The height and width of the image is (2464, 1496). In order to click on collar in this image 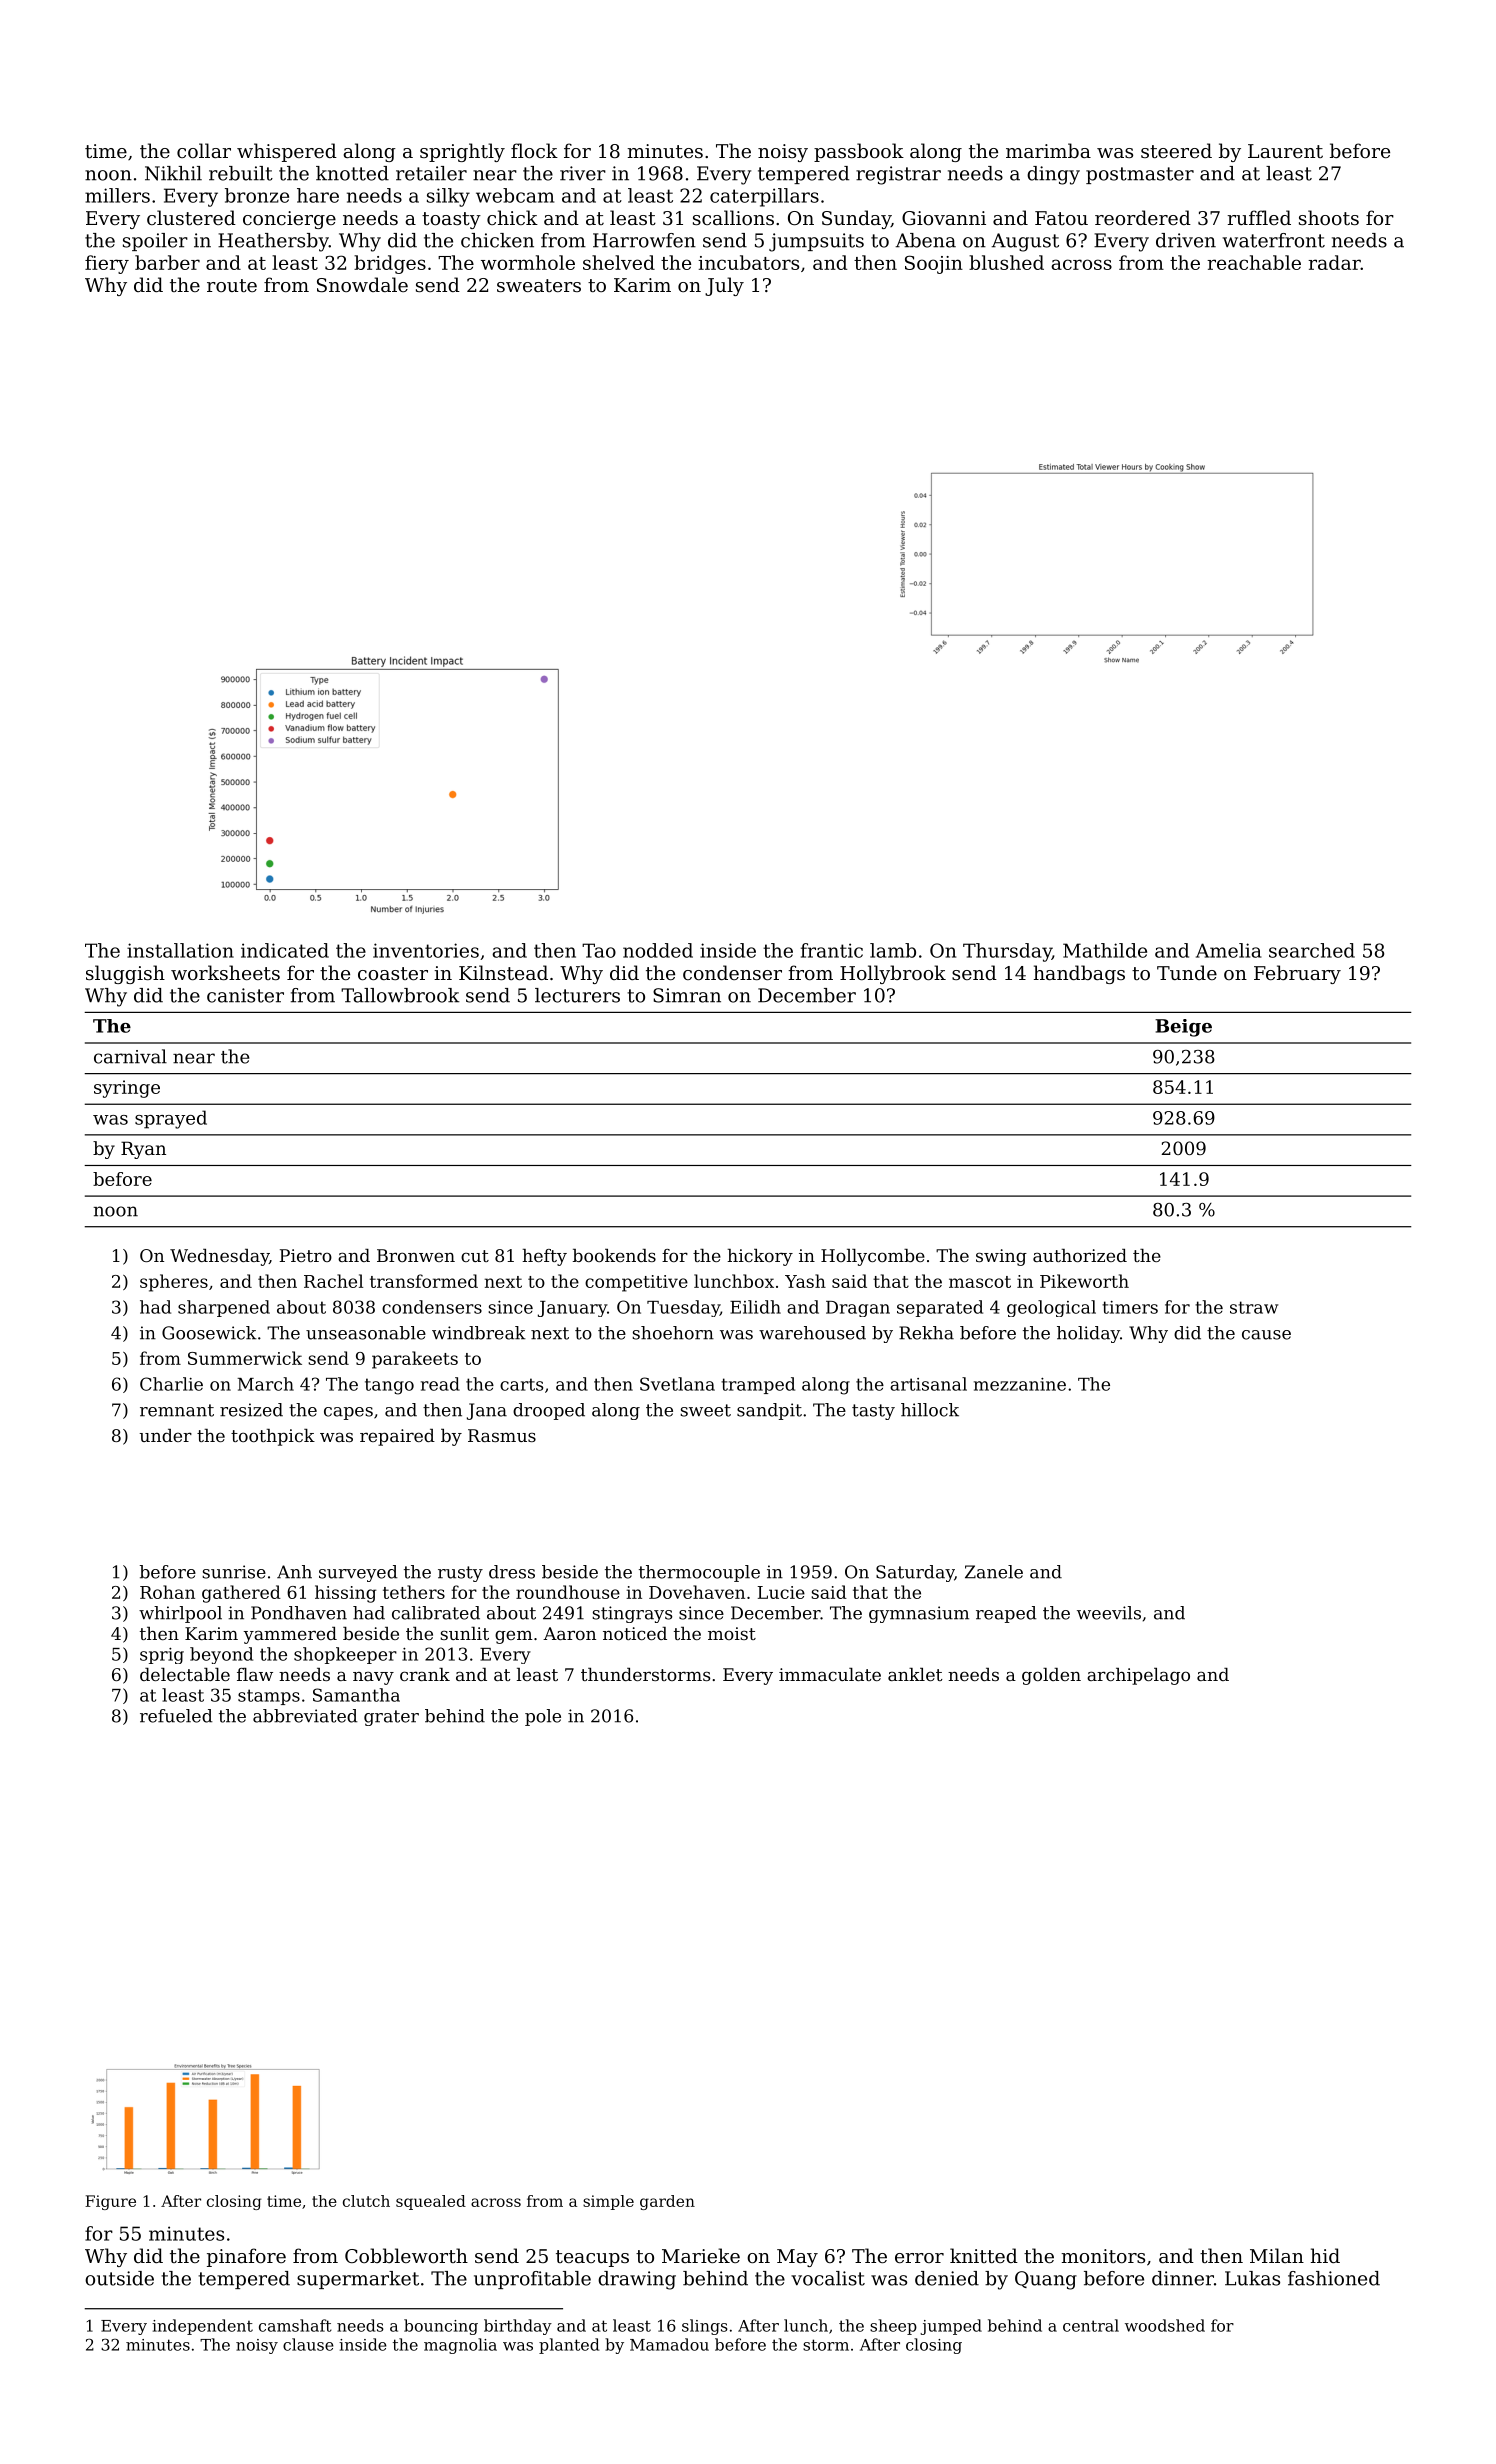, I will do `click(204, 150)`.
